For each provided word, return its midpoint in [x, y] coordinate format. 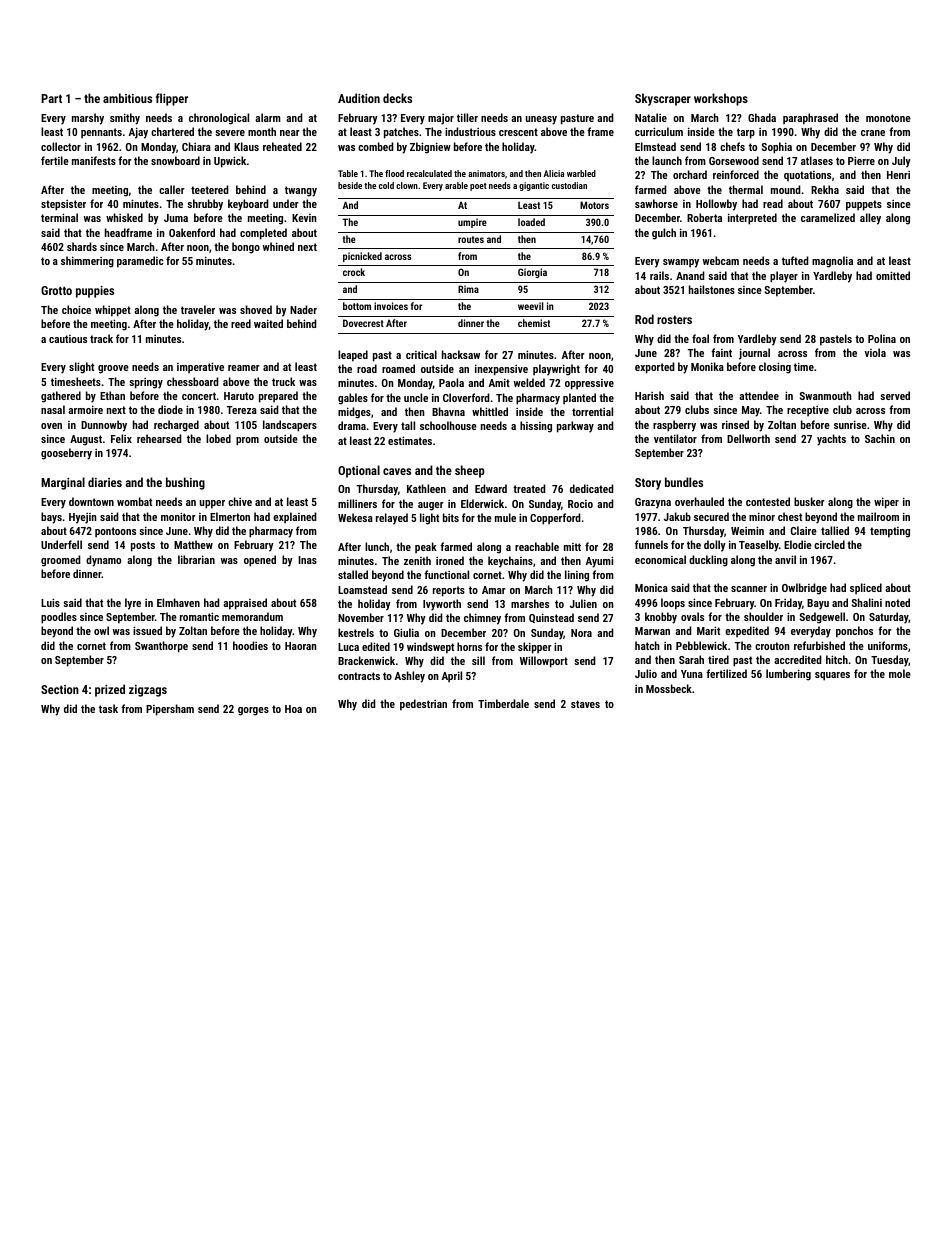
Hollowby [716, 205]
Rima [468, 289]
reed [241, 323]
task [108, 708]
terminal [59, 217]
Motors [594, 205]
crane [873, 133]
